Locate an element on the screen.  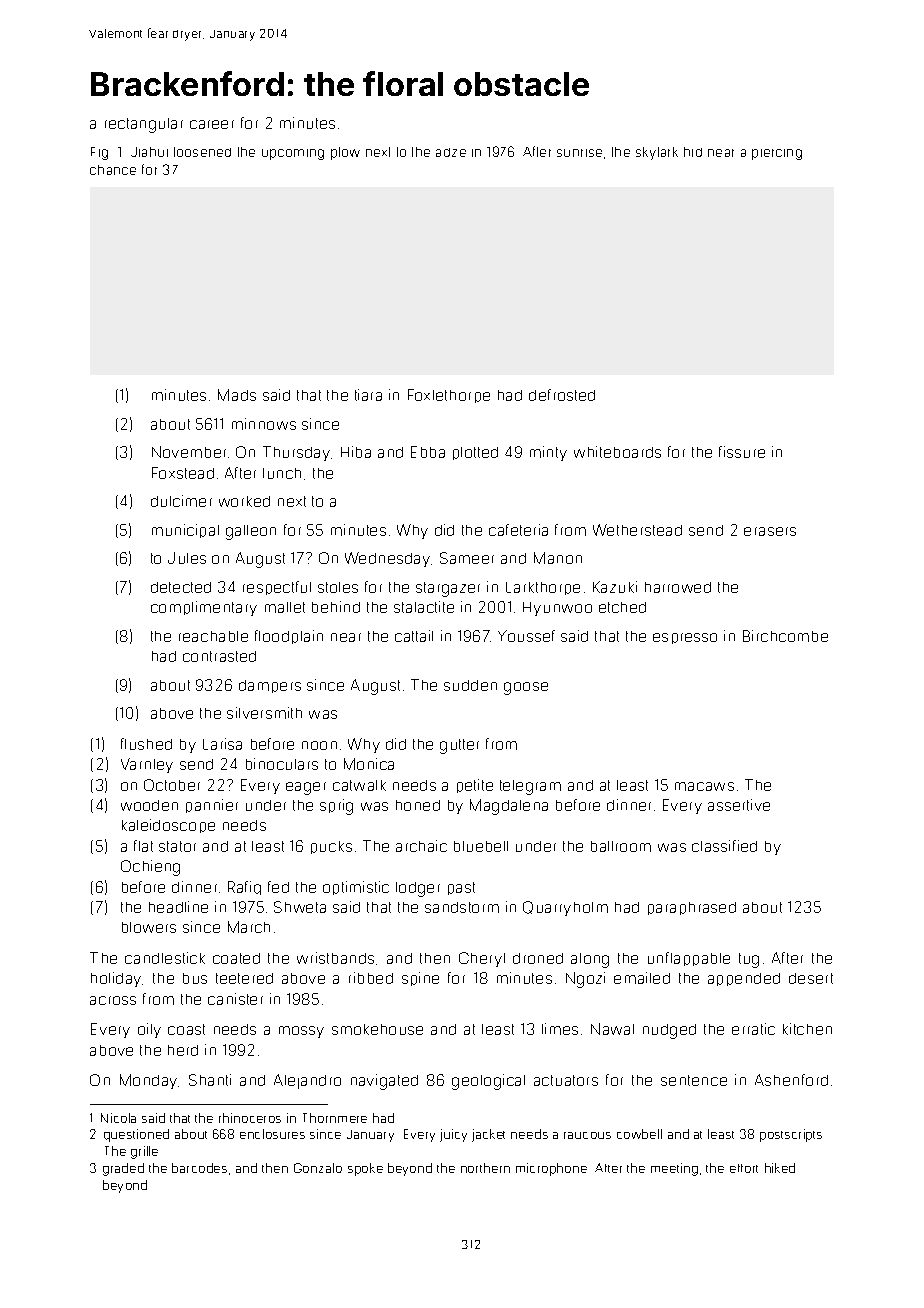
optimistic is located at coordinates (356, 888).
